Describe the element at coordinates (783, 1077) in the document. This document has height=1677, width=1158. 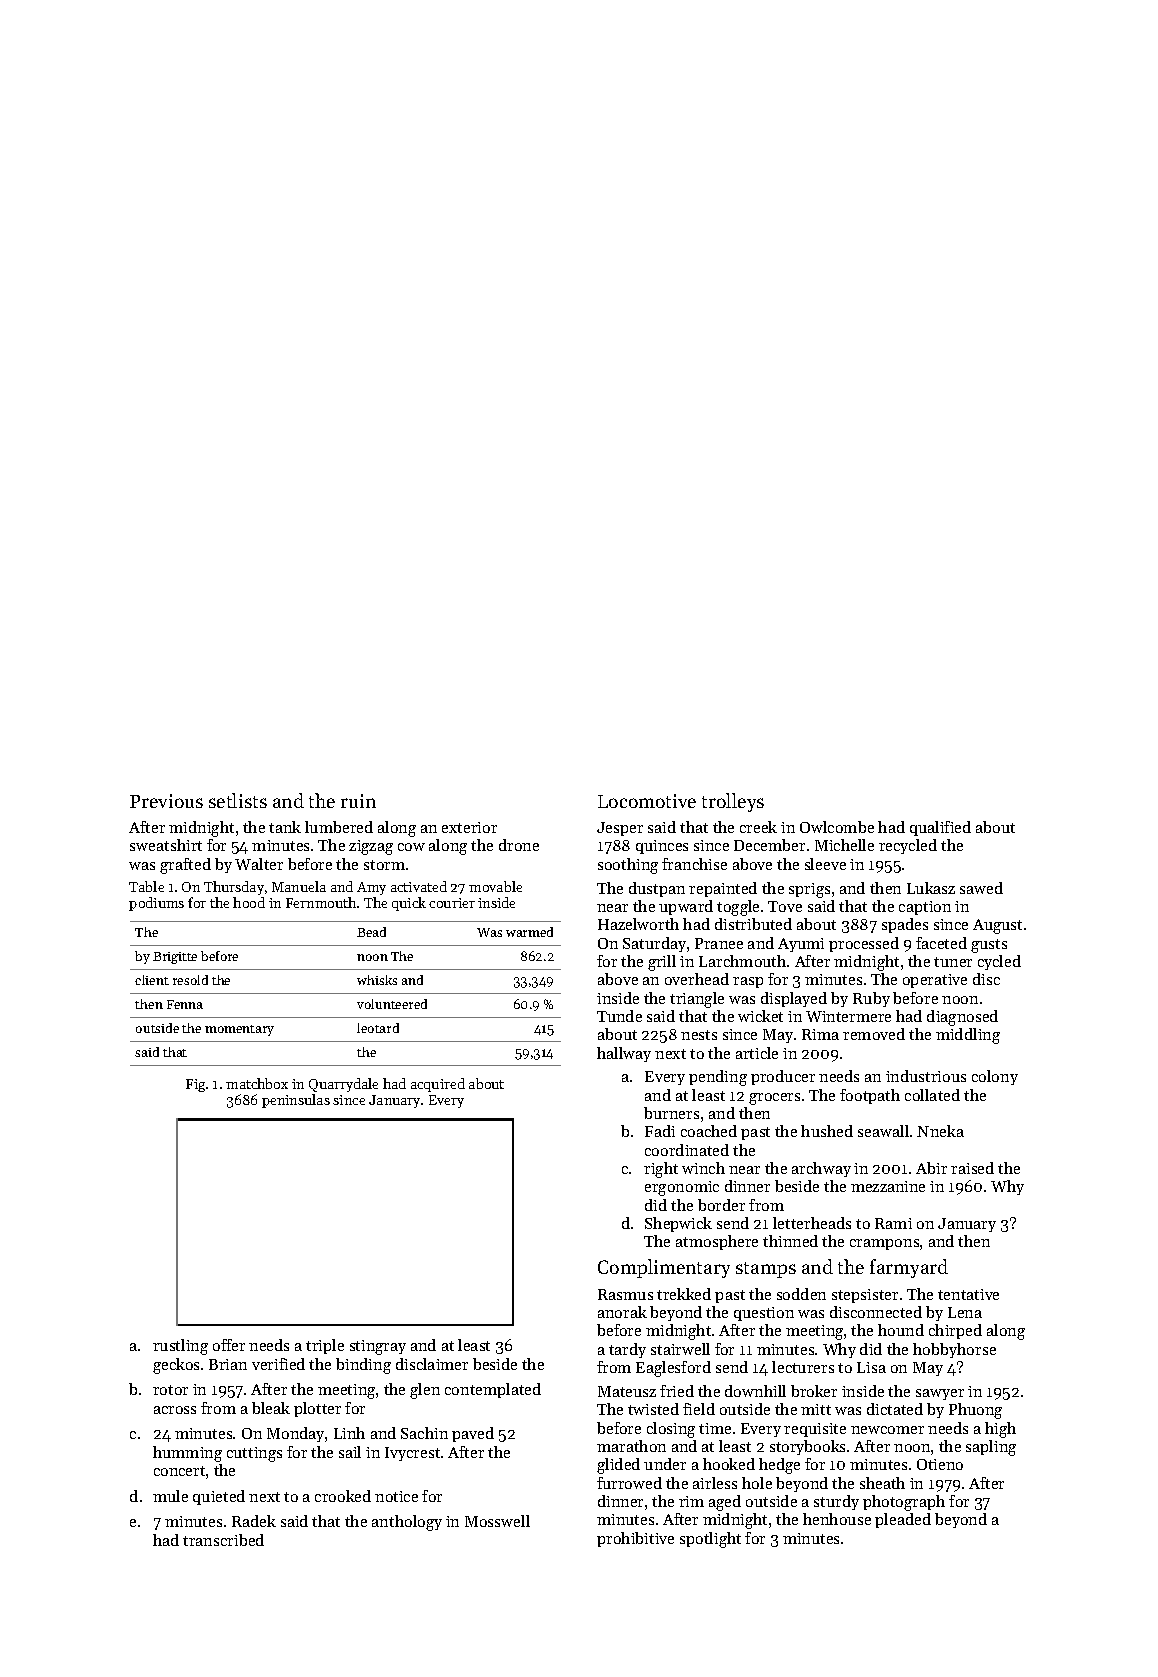
I see `producer` at that location.
